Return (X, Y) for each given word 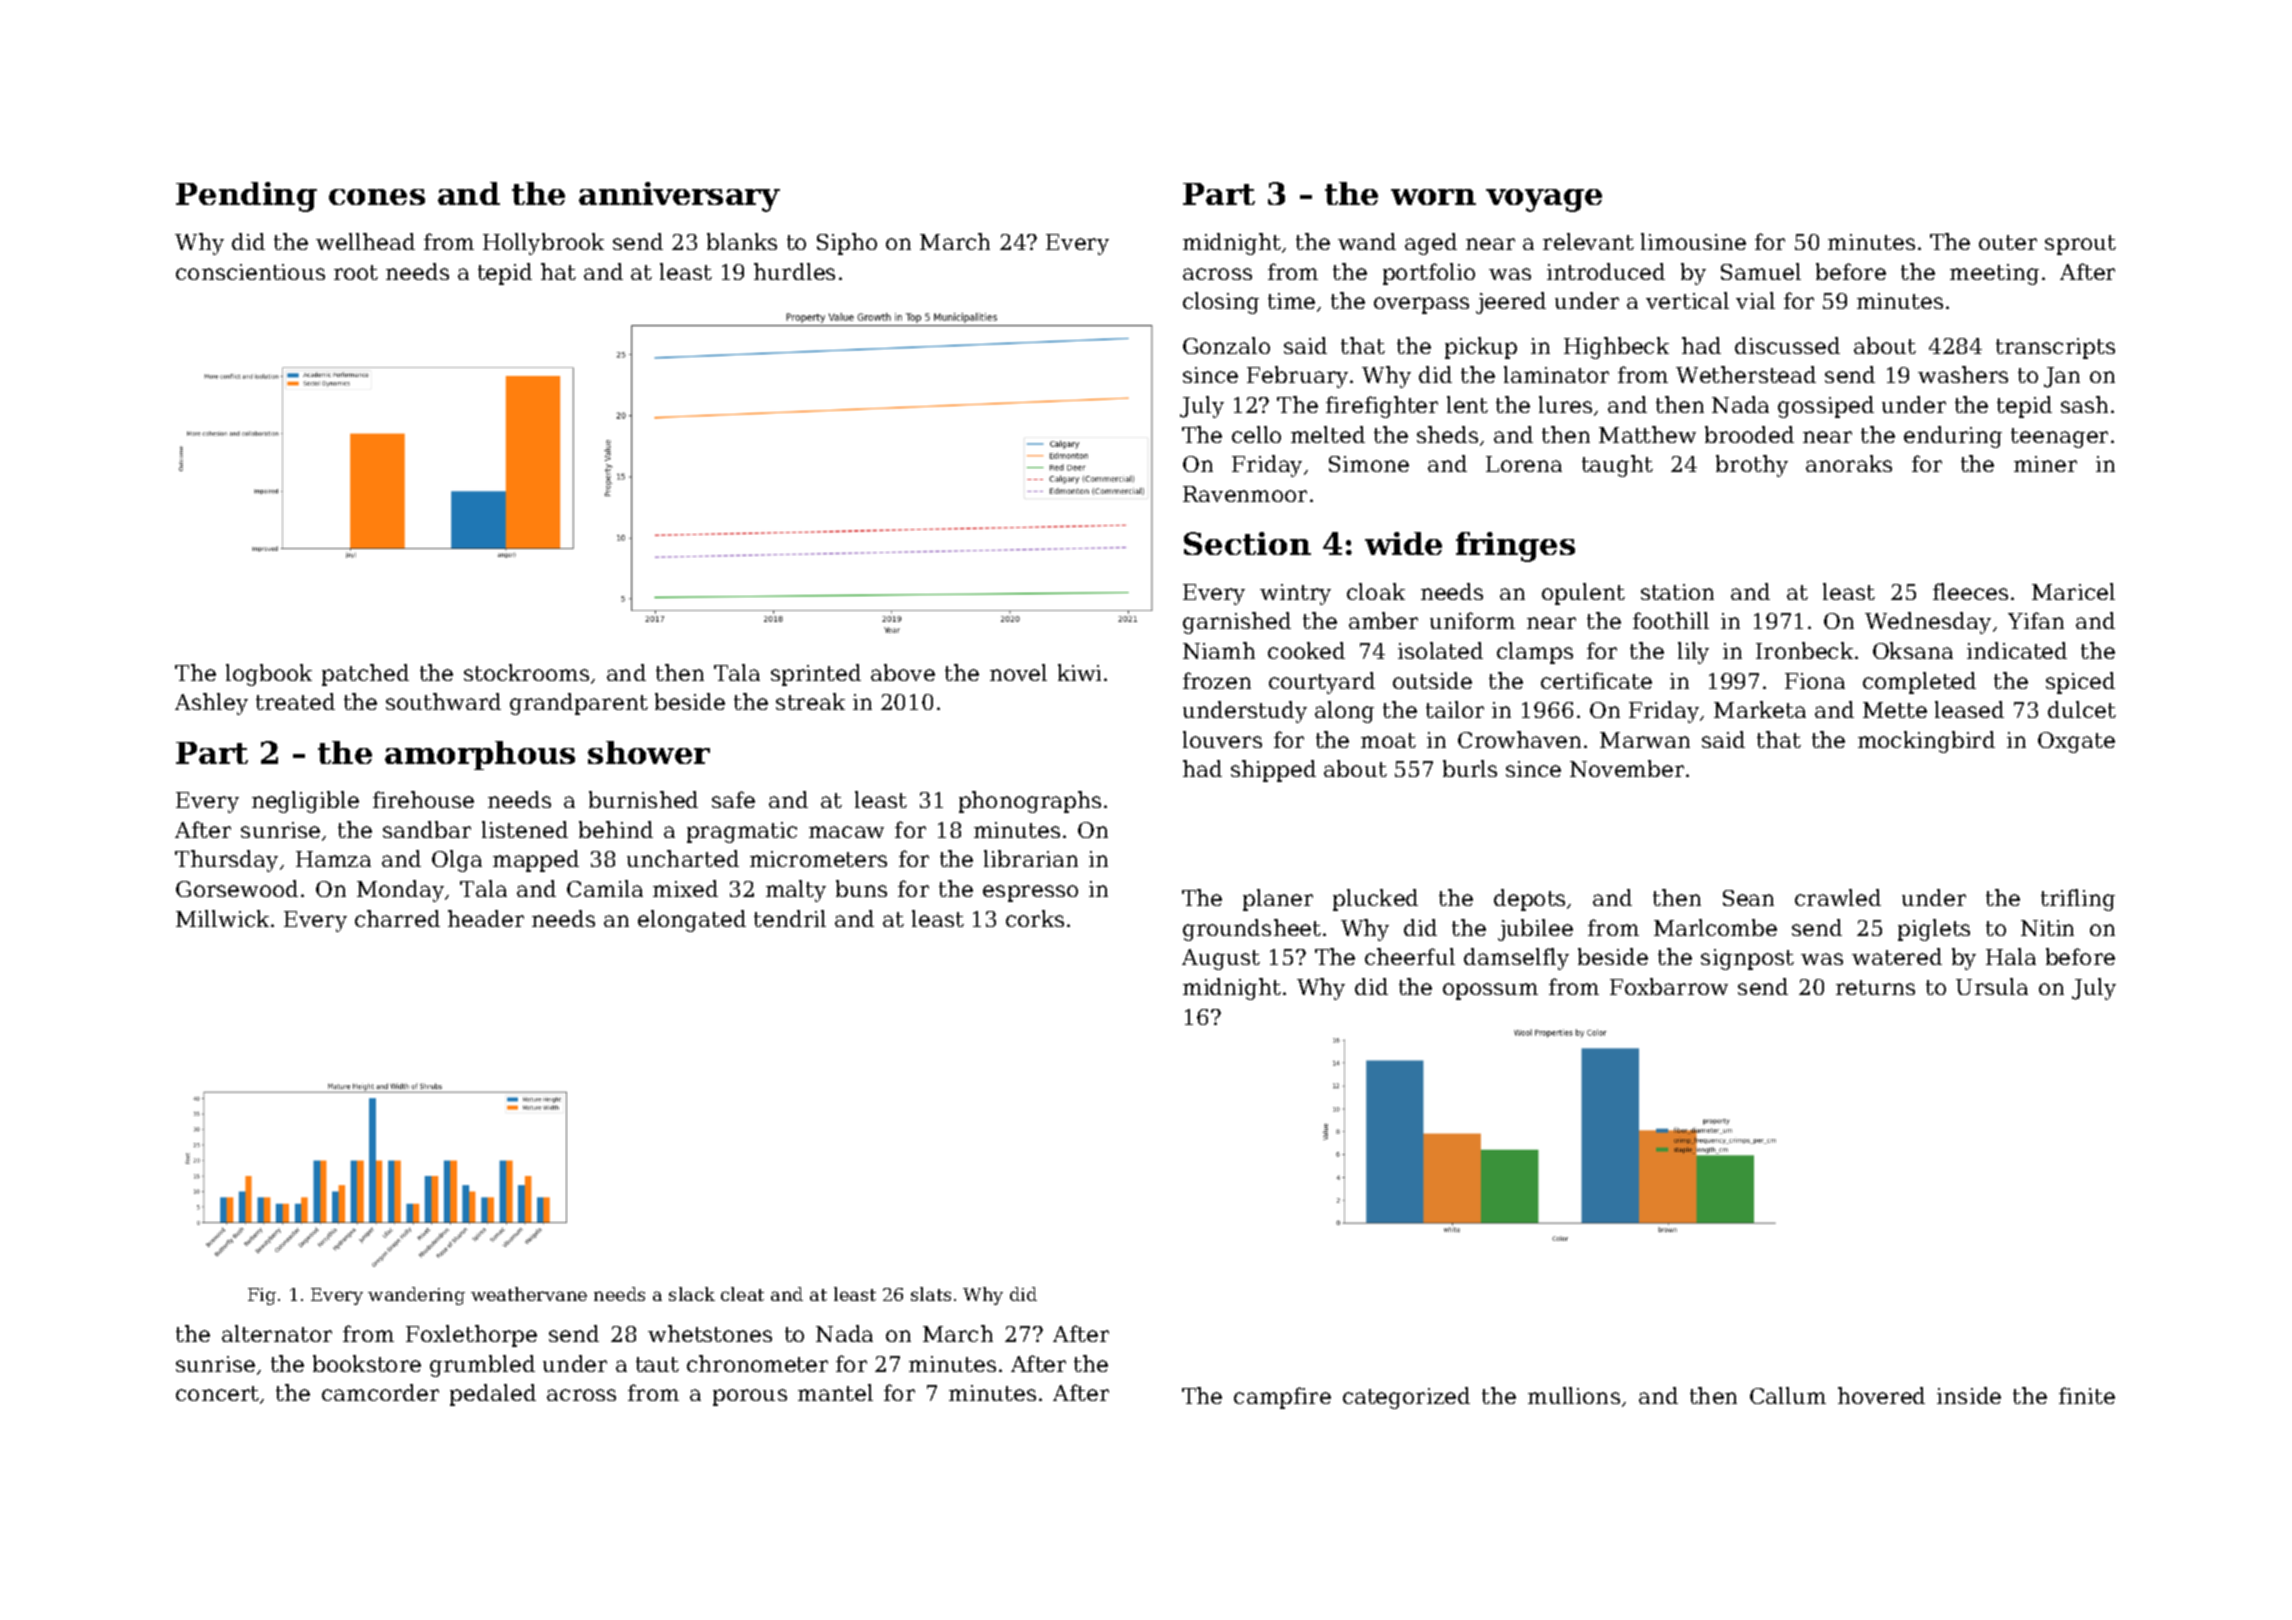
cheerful (1410, 956)
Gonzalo (1226, 345)
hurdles (794, 271)
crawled (1838, 897)
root (356, 272)
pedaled (493, 1395)
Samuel (1761, 271)
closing (1221, 303)
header (486, 918)
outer (2008, 242)
